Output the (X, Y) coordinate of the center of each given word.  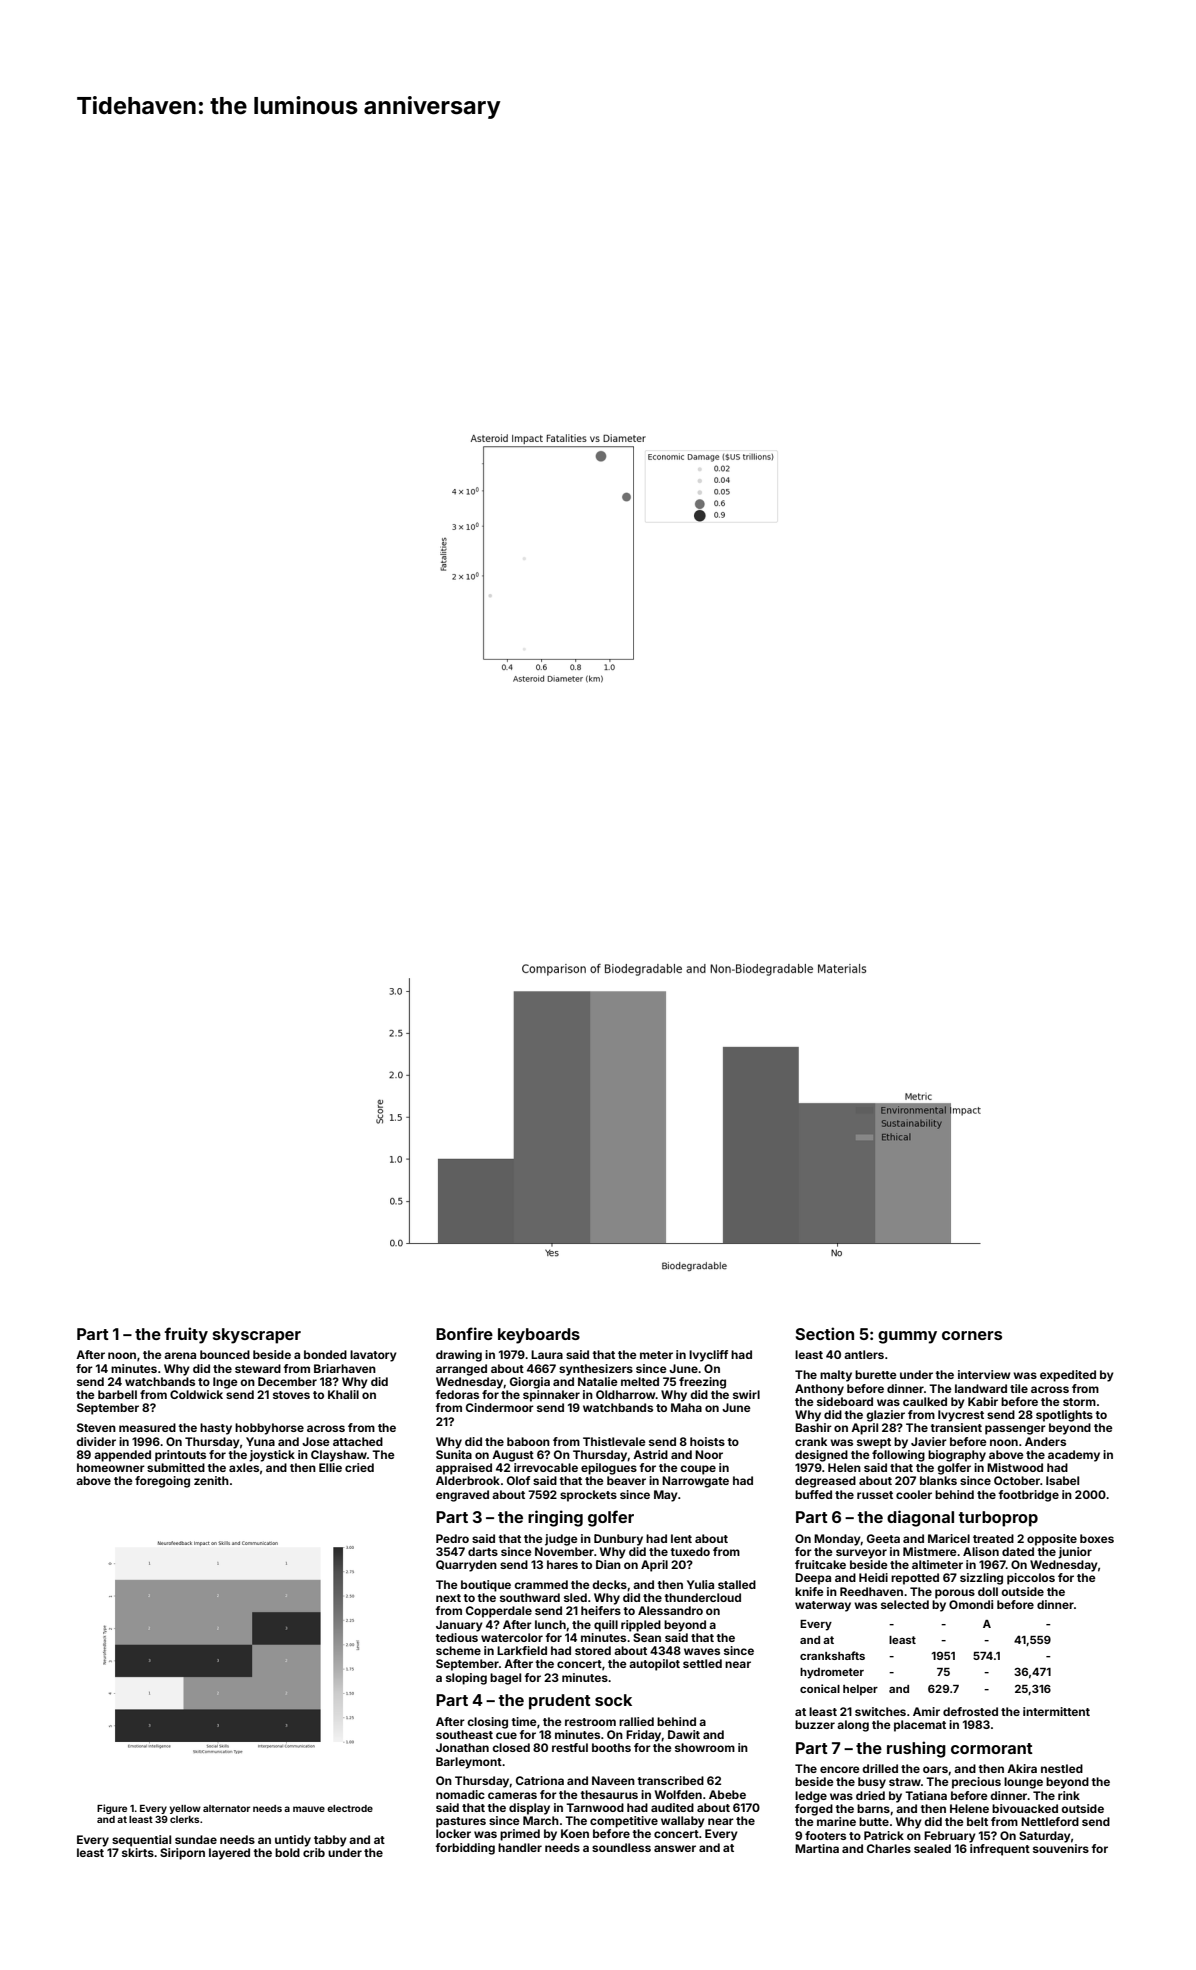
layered (229, 1854)
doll (988, 1591)
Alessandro (670, 1610)
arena (180, 1355)
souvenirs (1061, 1848)
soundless (621, 1847)
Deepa (813, 1579)
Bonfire (464, 1333)
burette (876, 1374)
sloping (466, 1679)
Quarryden (466, 1566)
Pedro (452, 1538)
